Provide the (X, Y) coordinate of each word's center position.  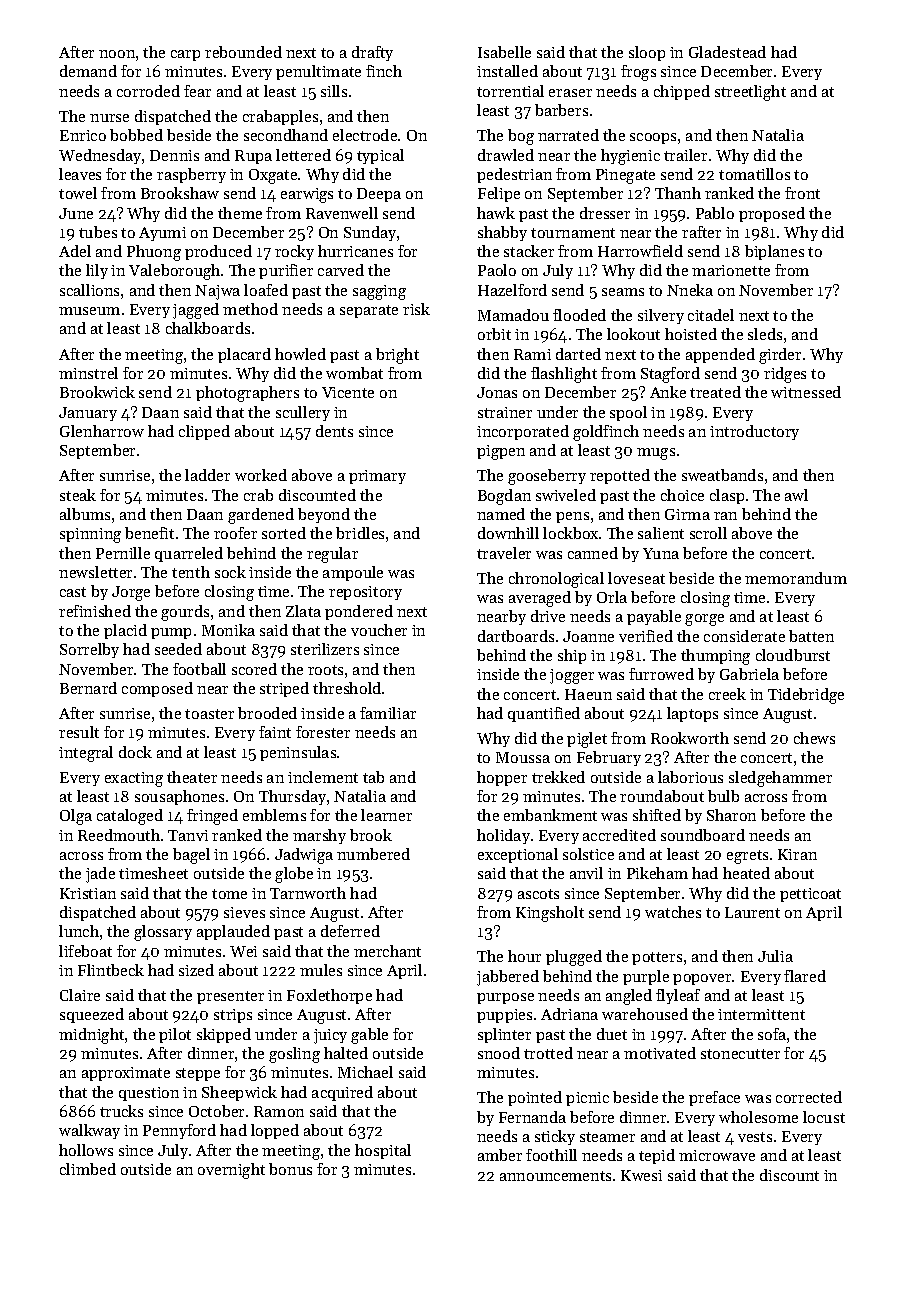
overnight (231, 1171)
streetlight (750, 93)
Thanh (678, 193)
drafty (372, 53)
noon (117, 54)
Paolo (497, 270)
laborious (690, 777)
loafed (266, 290)
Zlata (303, 611)
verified (646, 636)
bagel (191, 856)
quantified (544, 714)
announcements (555, 1176)
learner (386, 815)
